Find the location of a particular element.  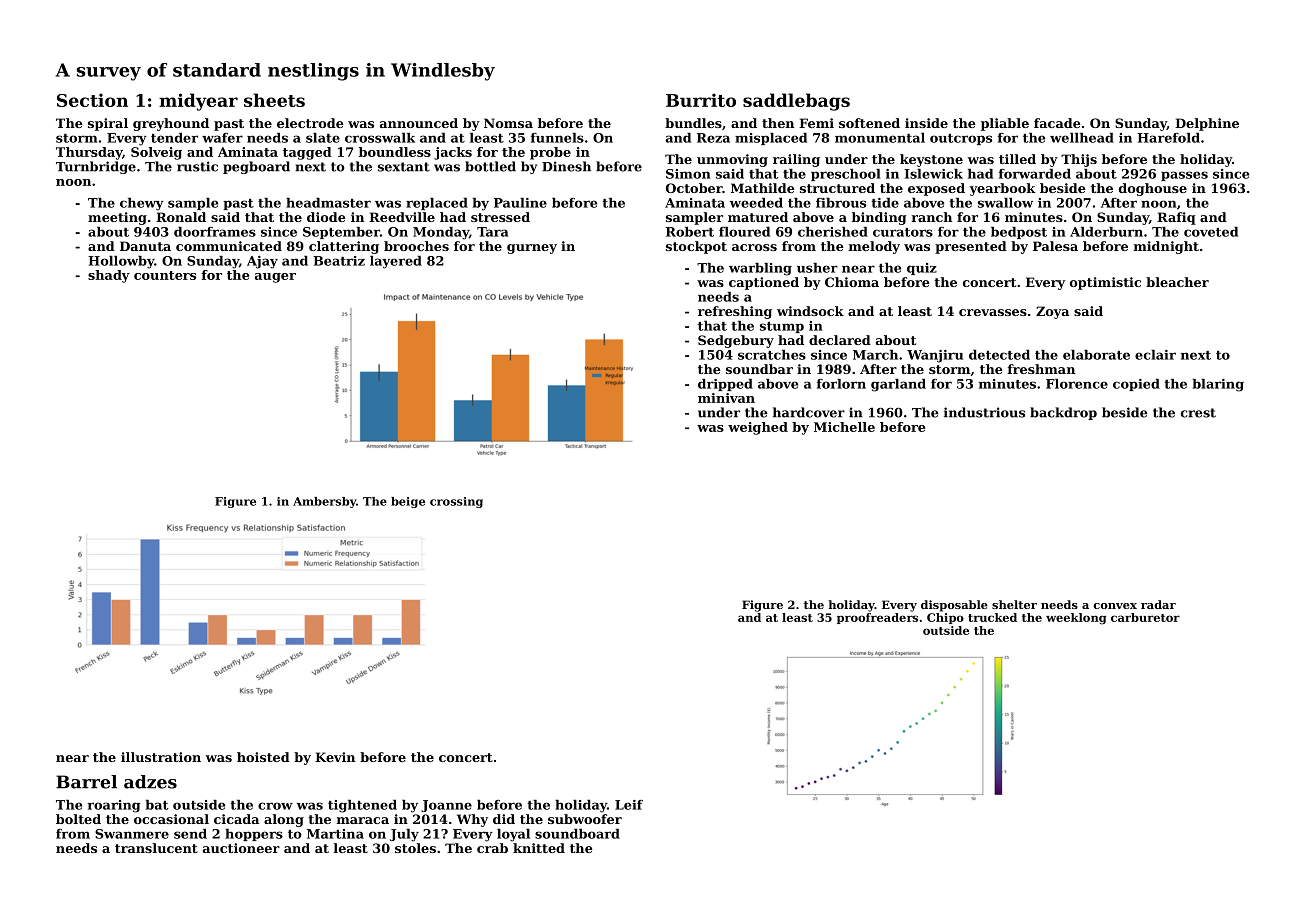

hoisted is located at coordinates (263, 757).
